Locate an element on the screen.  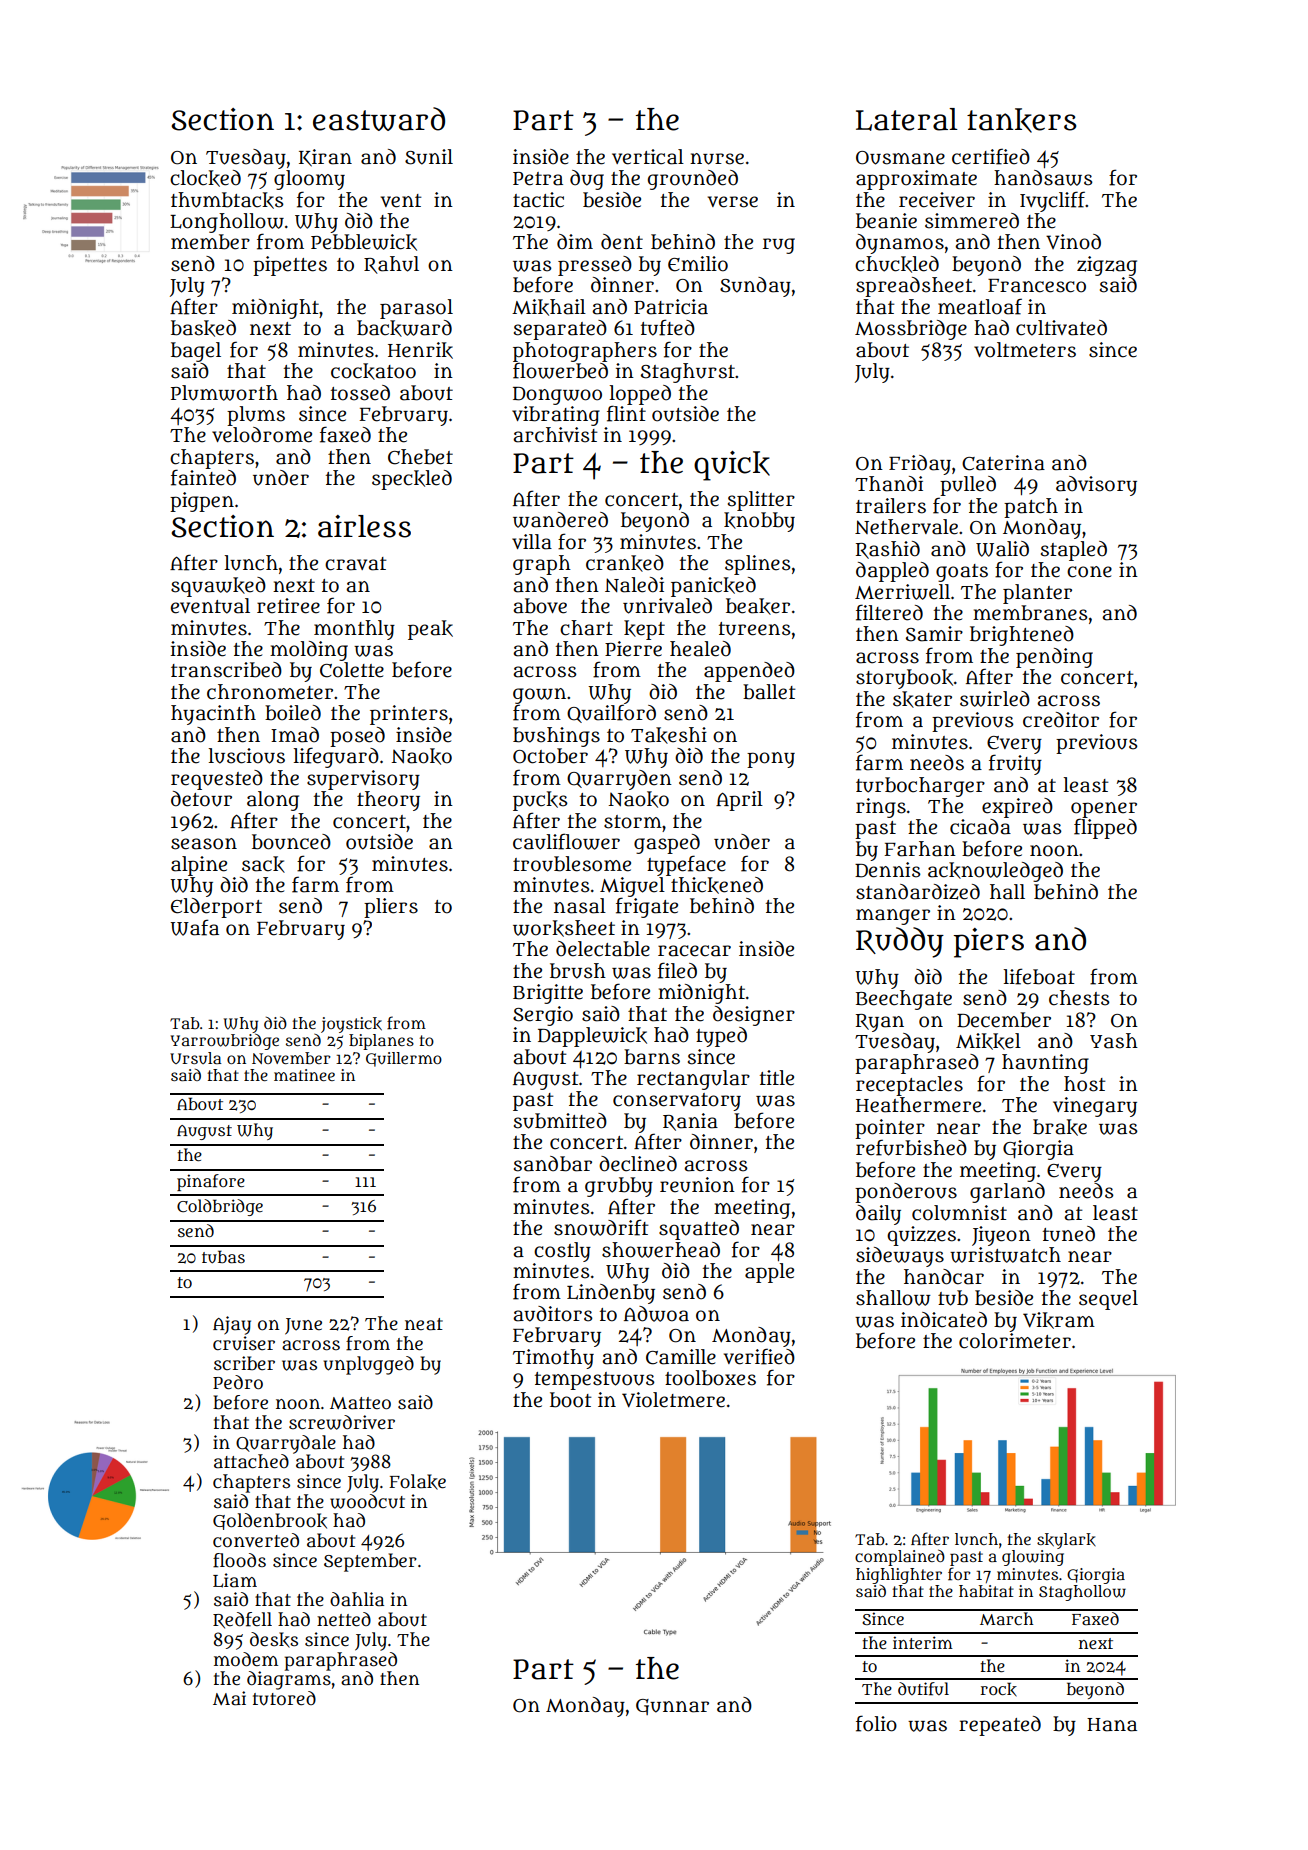
Yash is located at coordinates (1114, 1041).
